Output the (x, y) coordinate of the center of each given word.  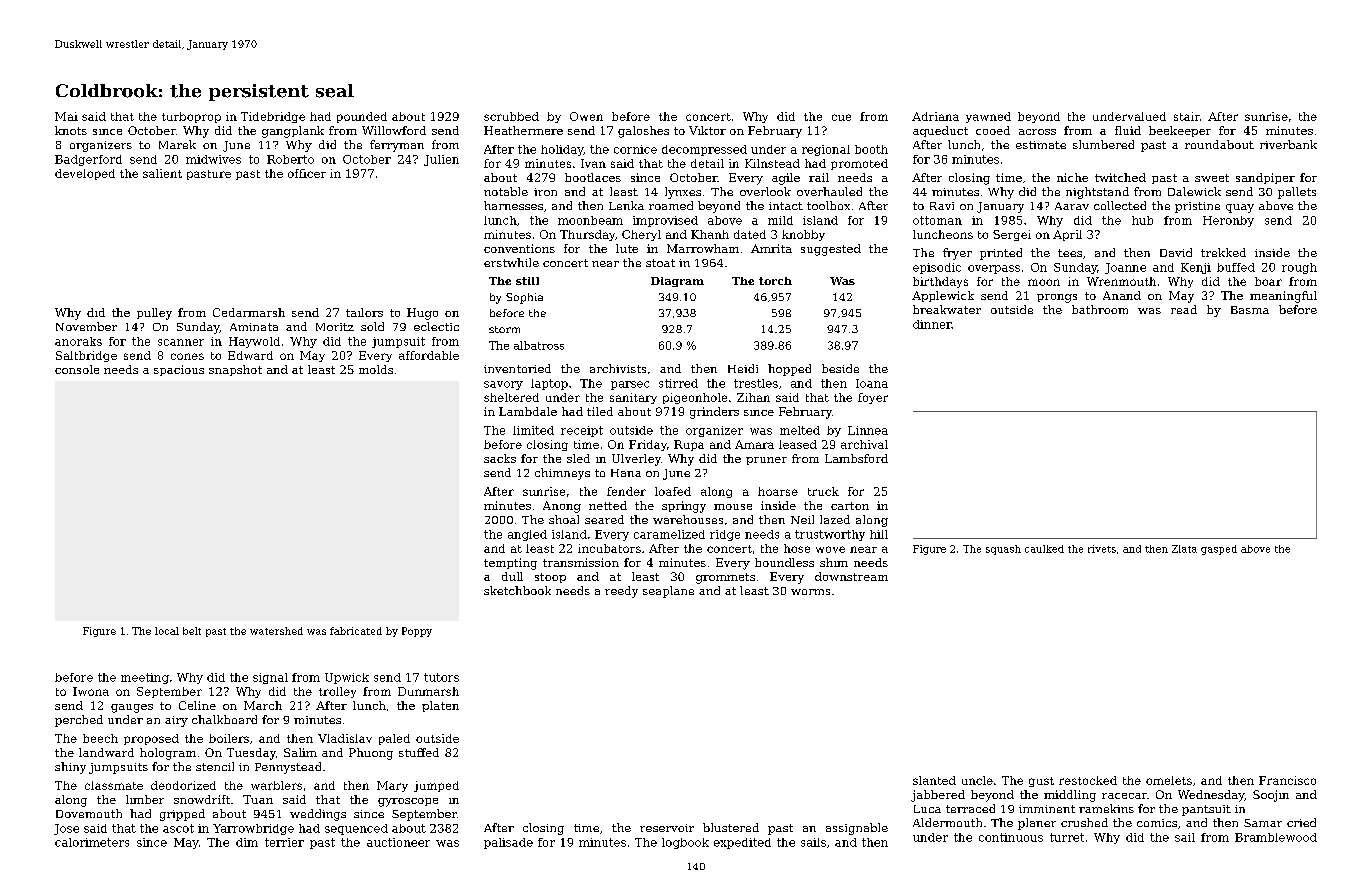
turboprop (191, 117)
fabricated (356, 631)
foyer (873, 398)
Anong (562, 507)
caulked (1044, 549)
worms (810, 592)
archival (864, 444)
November (86, 326)
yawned (988, 117)
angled (527, 535)
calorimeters (92, 842)
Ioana (872, 383)
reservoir (667, 828)
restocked (1088, 780)
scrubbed (511, 116)
